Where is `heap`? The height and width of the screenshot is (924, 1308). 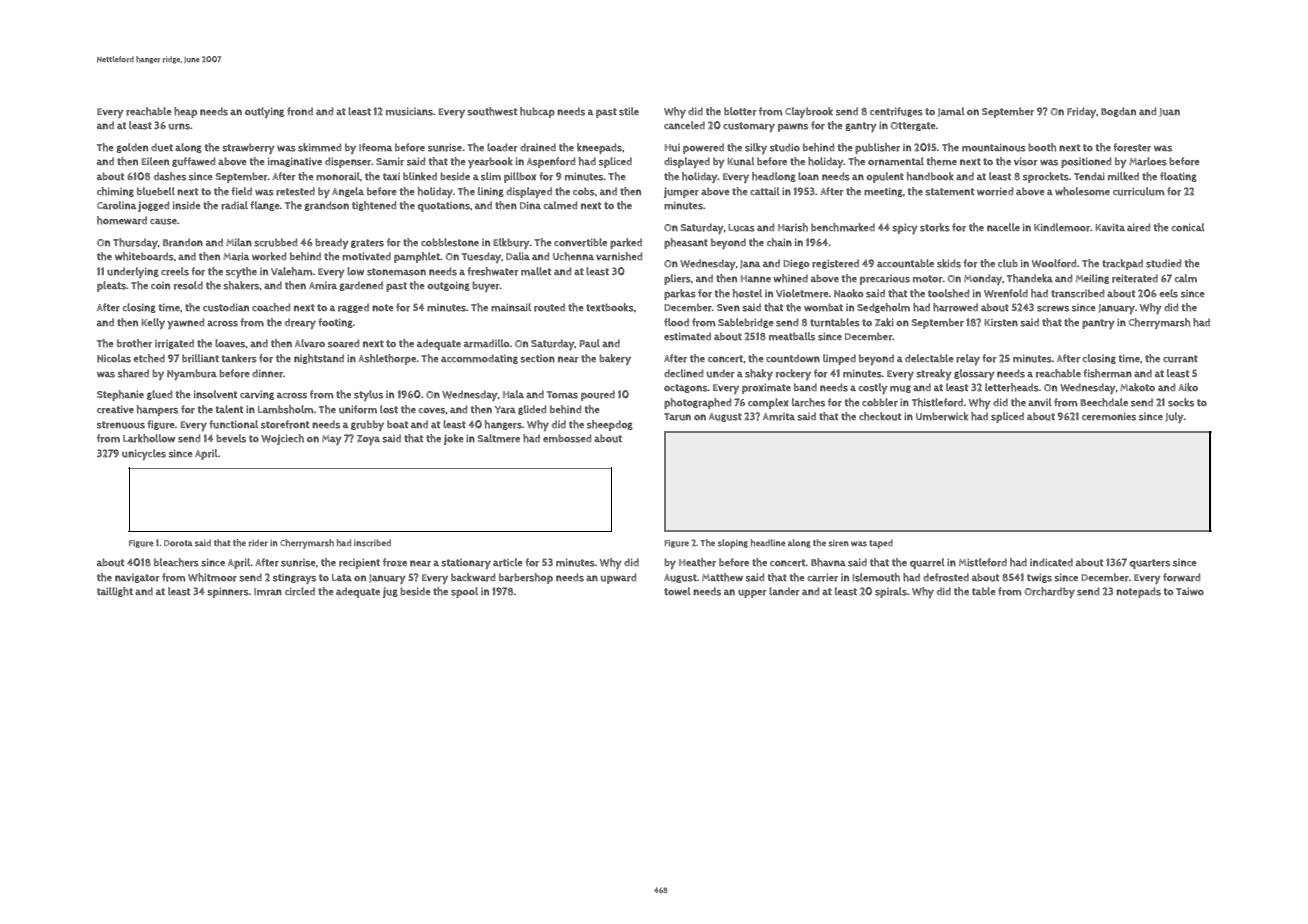 heap is located at coordinates (185, 112).
